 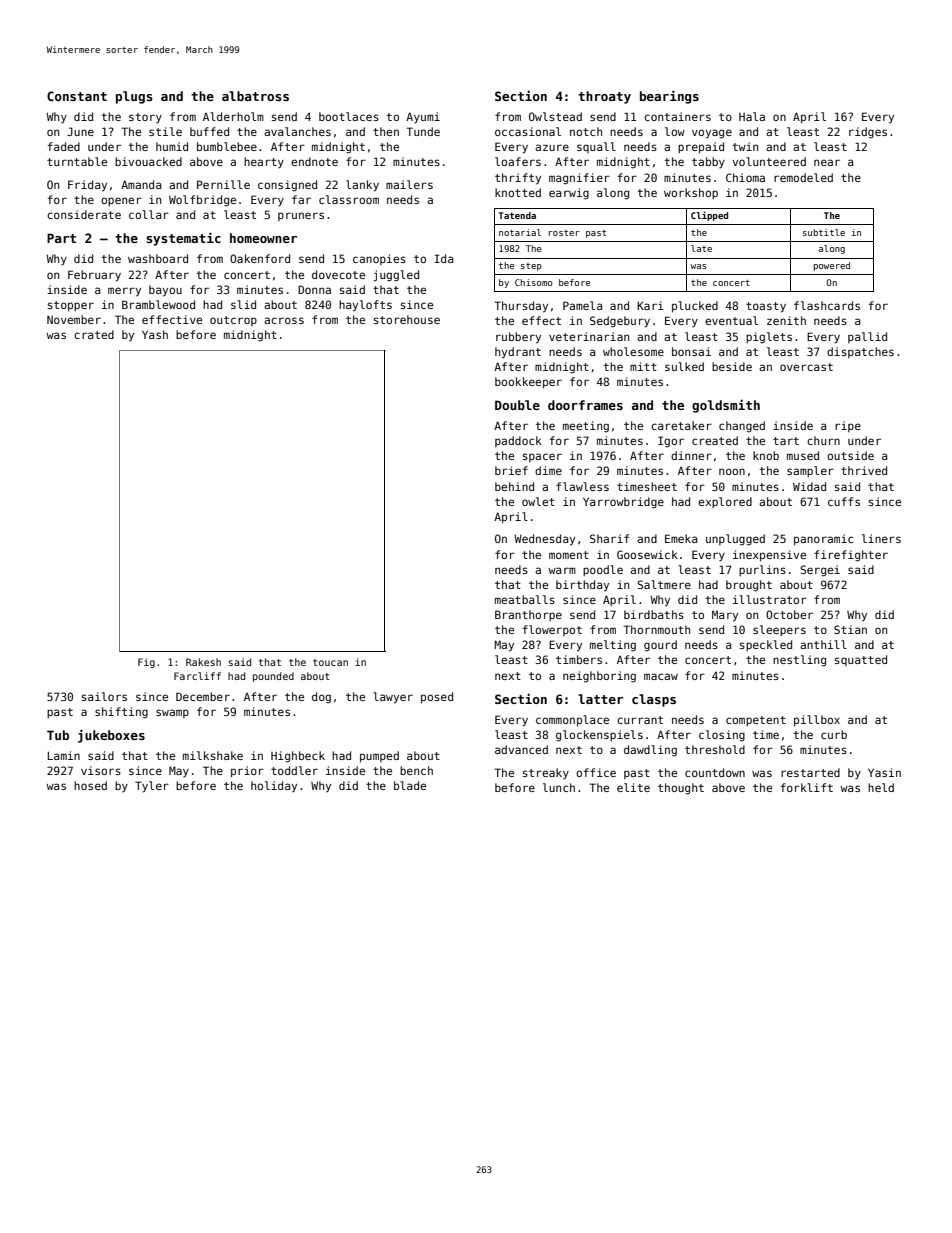 What do you see at coordinates (396, 276) in the image?
I see `juggled` at bounding box center [396, 276].
